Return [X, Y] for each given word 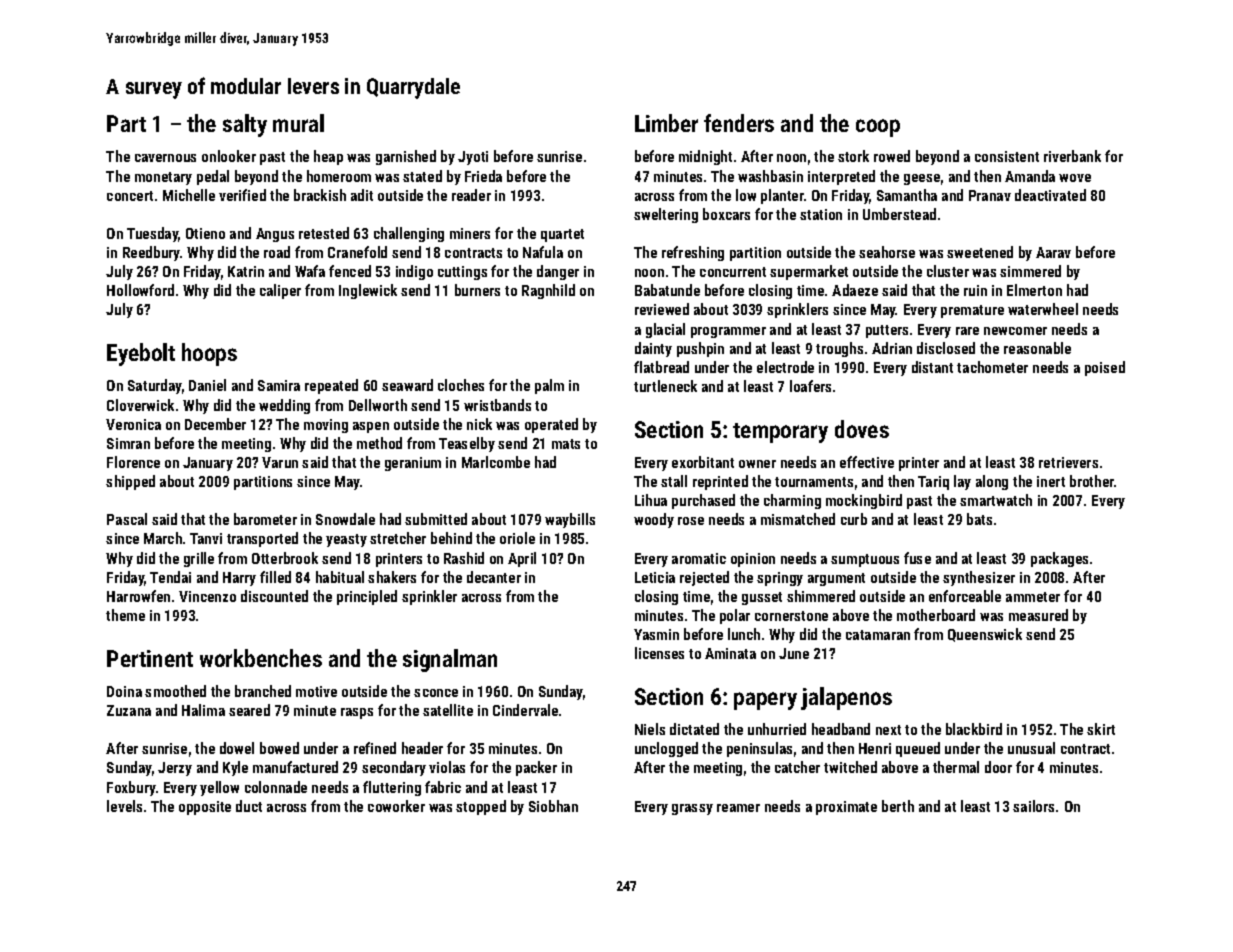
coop [878, 128]
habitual [340, 577]
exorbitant [703, 462]
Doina [124, 691]
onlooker [229, 156]
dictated [694, 729]
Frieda [483, 176]
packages [1059, 559]
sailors [1033, 806]
